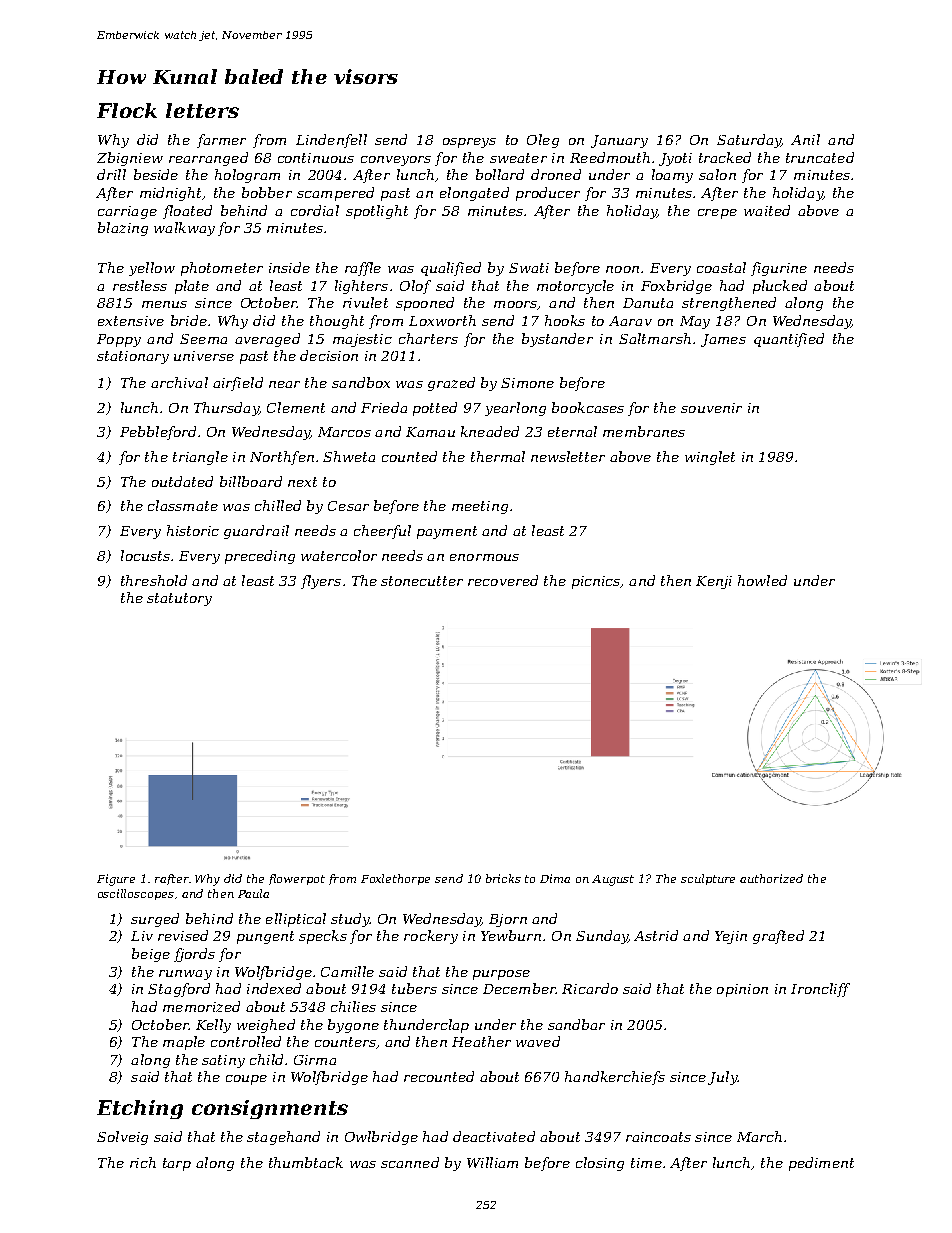 This screenshot has width=952, height=1233. What do you see at coordinates (723, 340) in the screenshot?
I see `James` at bounding box center [723, 340].
